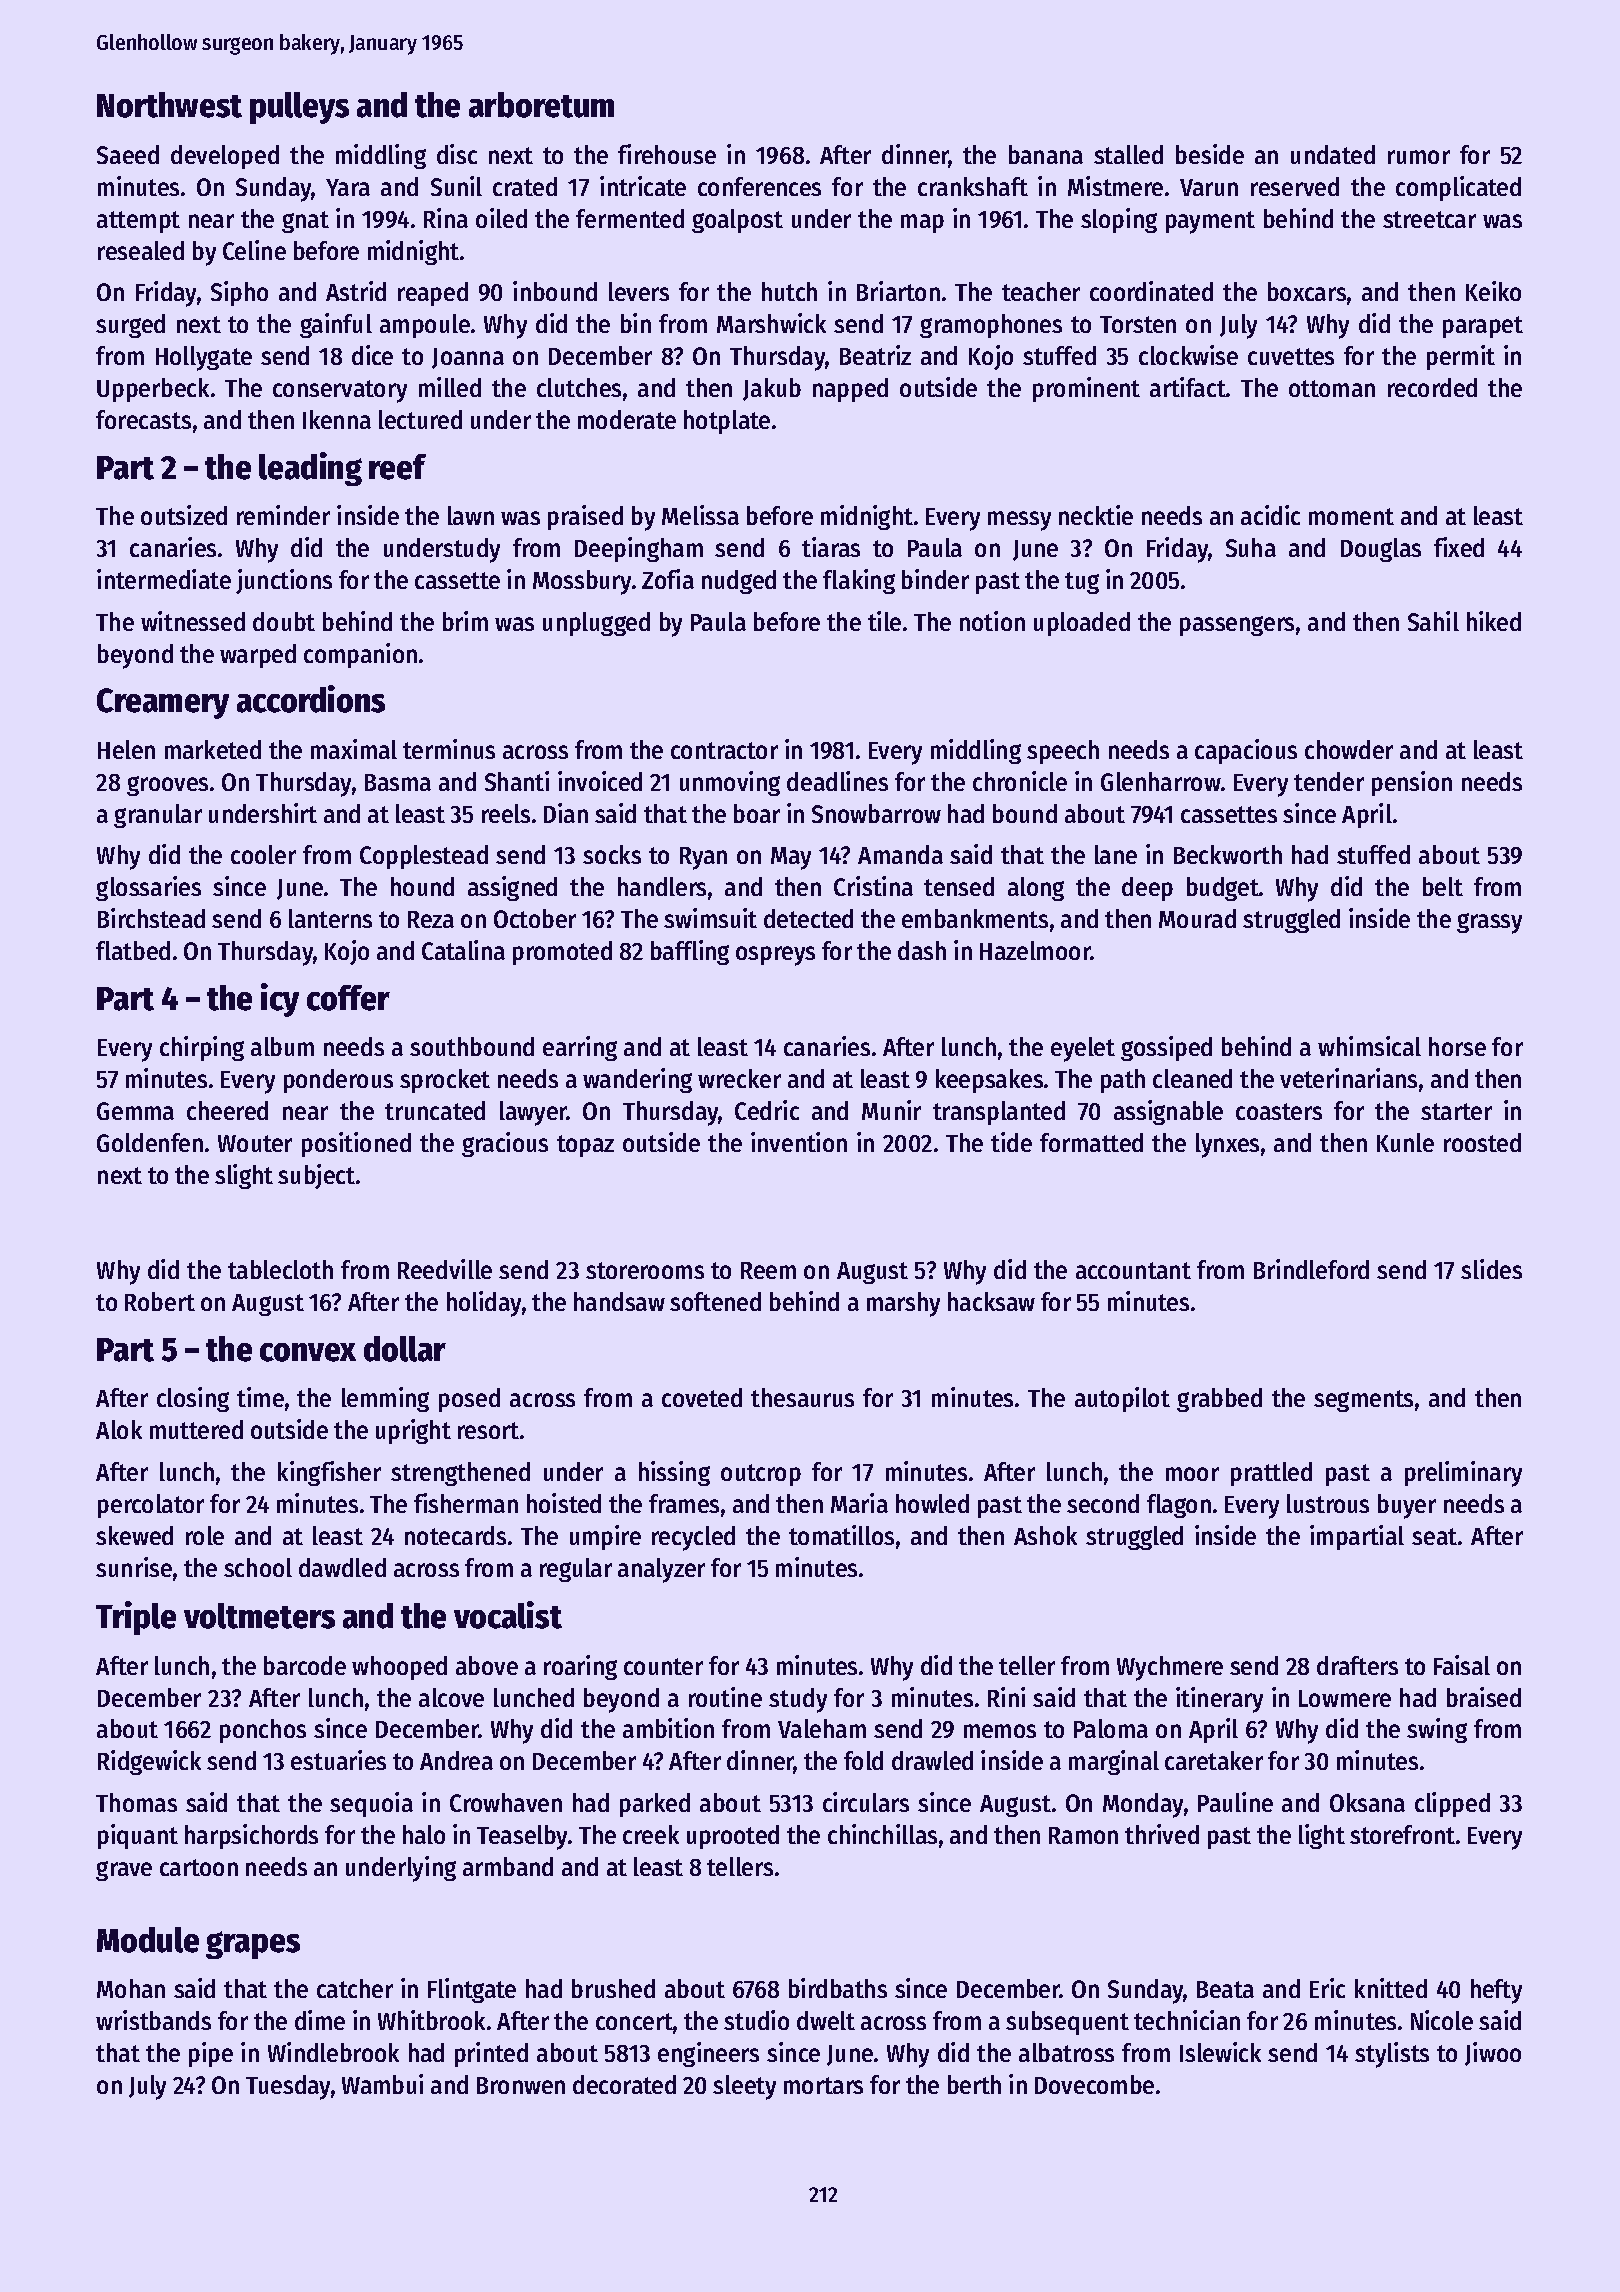  Describe the element at coordinates (1489, 923) in the screenshot. I see `grassy` at that location.
